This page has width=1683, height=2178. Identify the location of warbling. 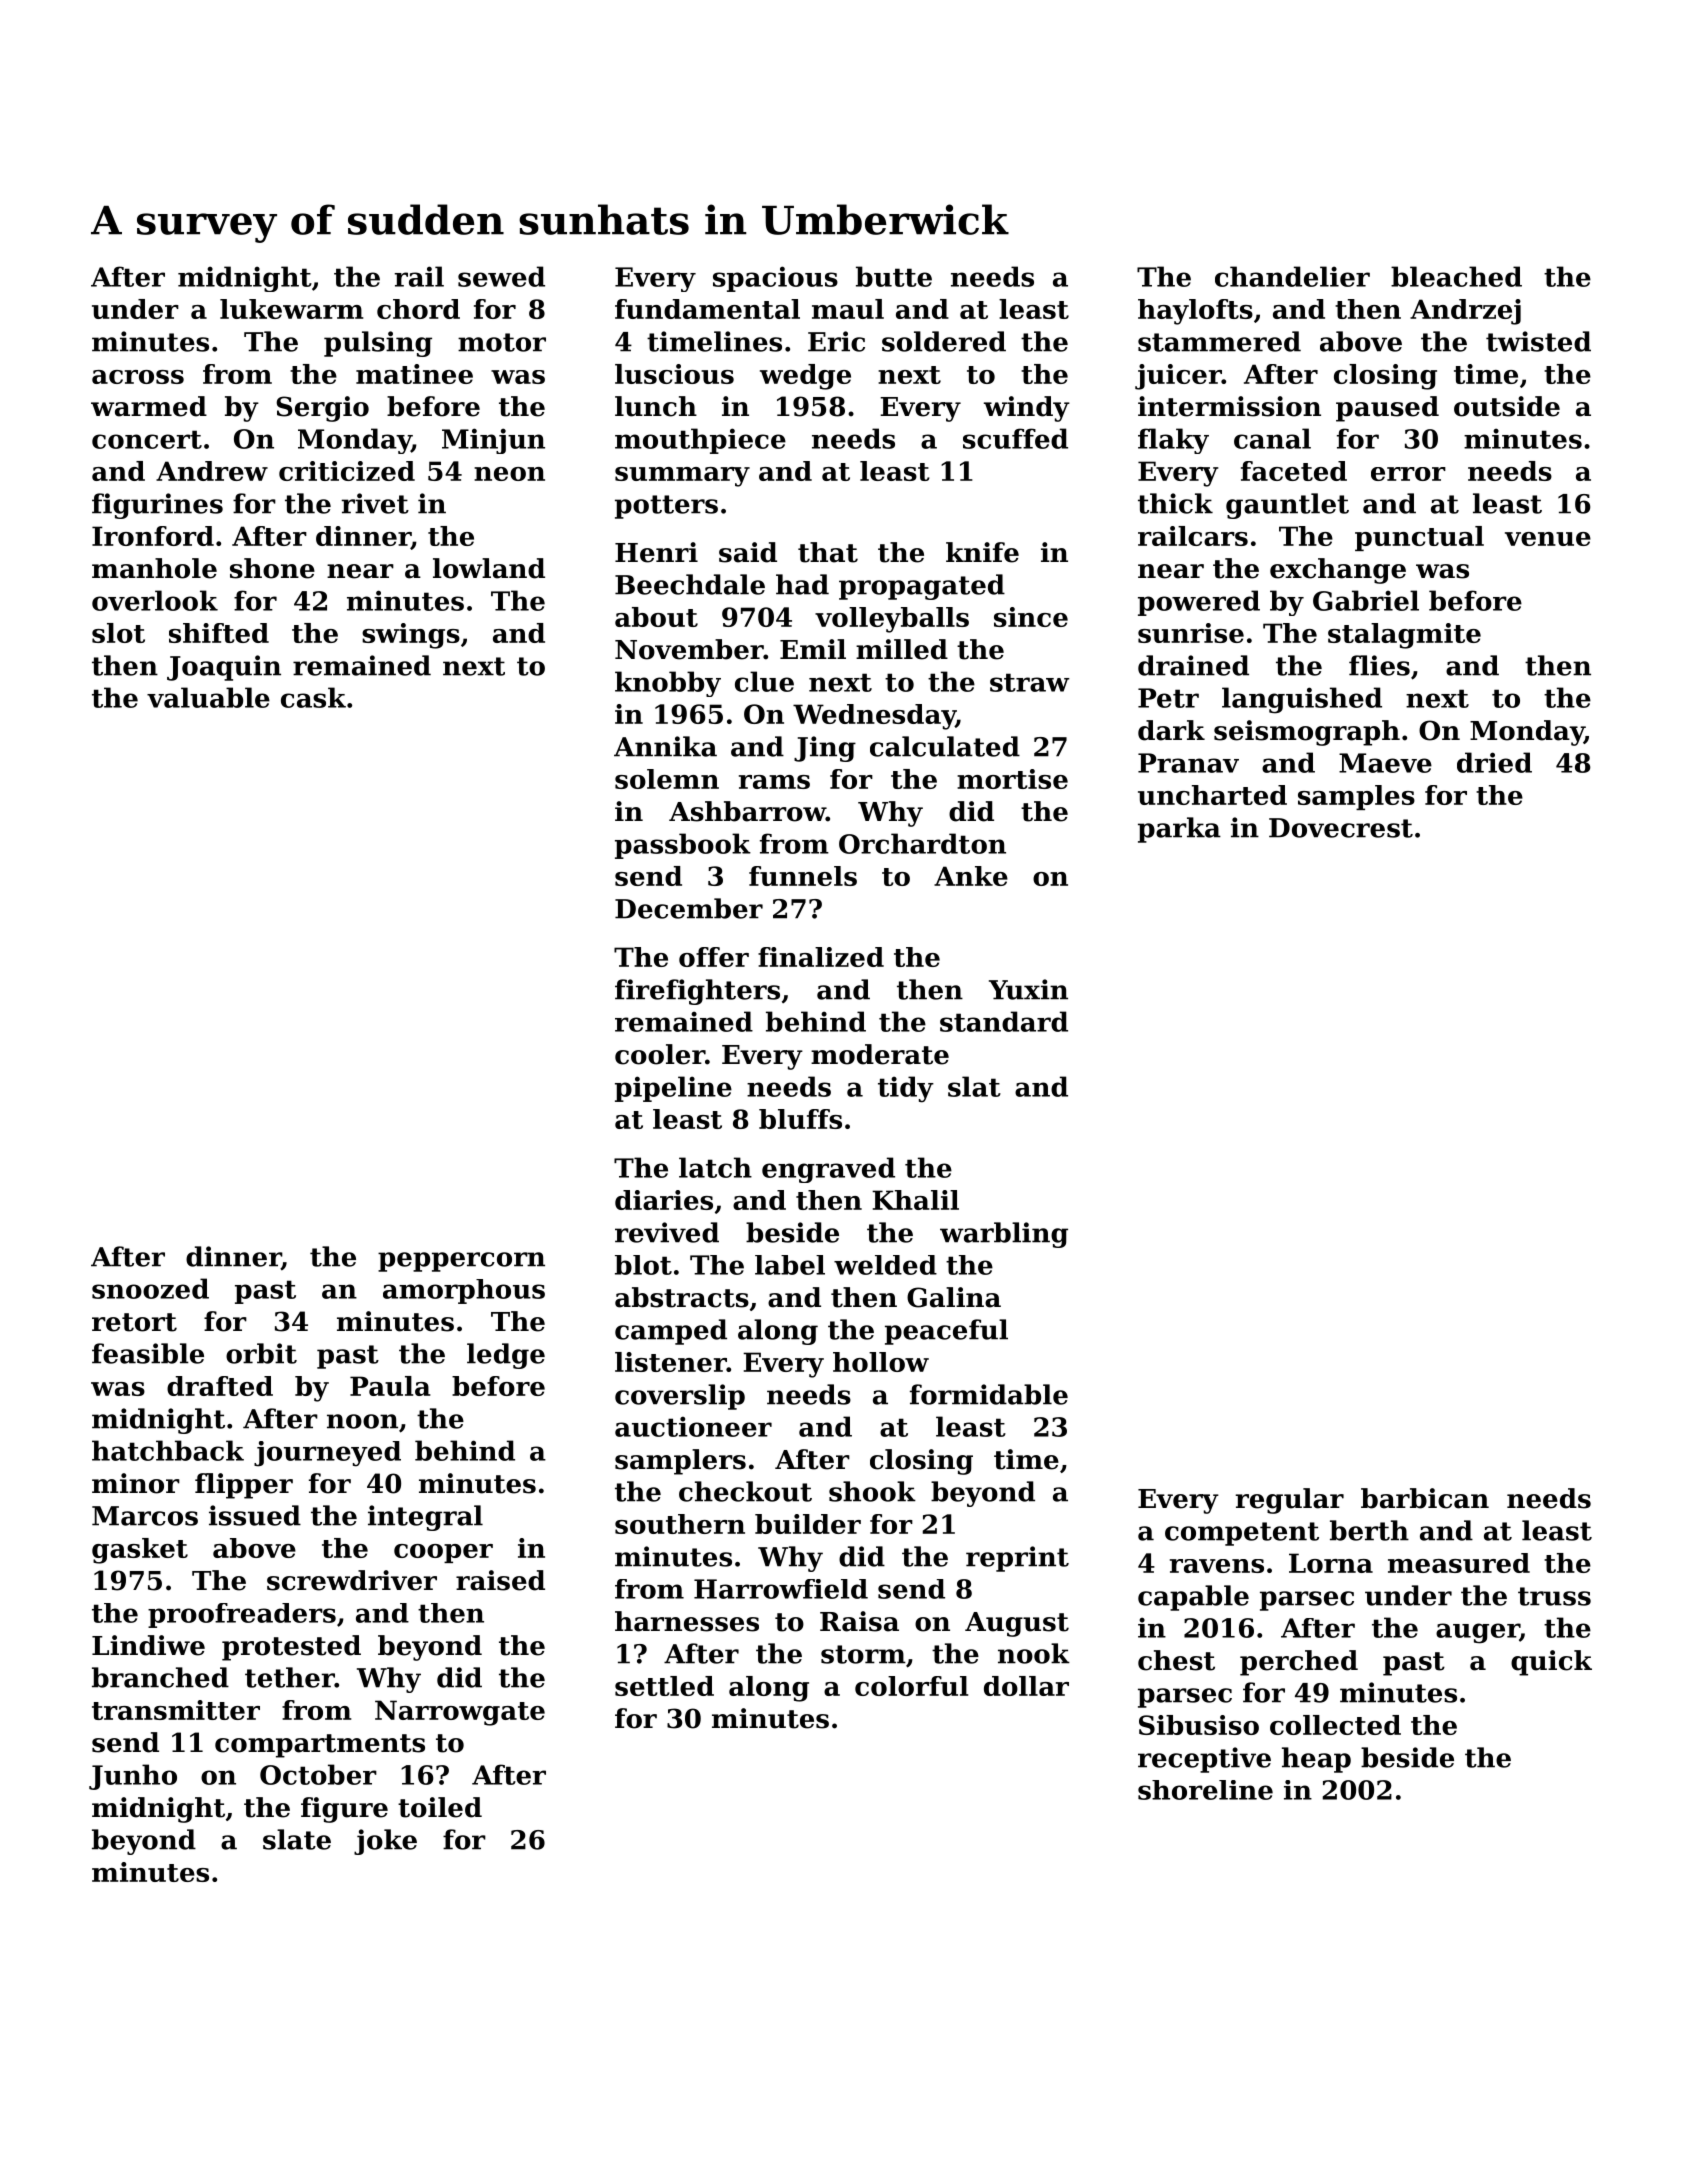
(1004, 1235).
